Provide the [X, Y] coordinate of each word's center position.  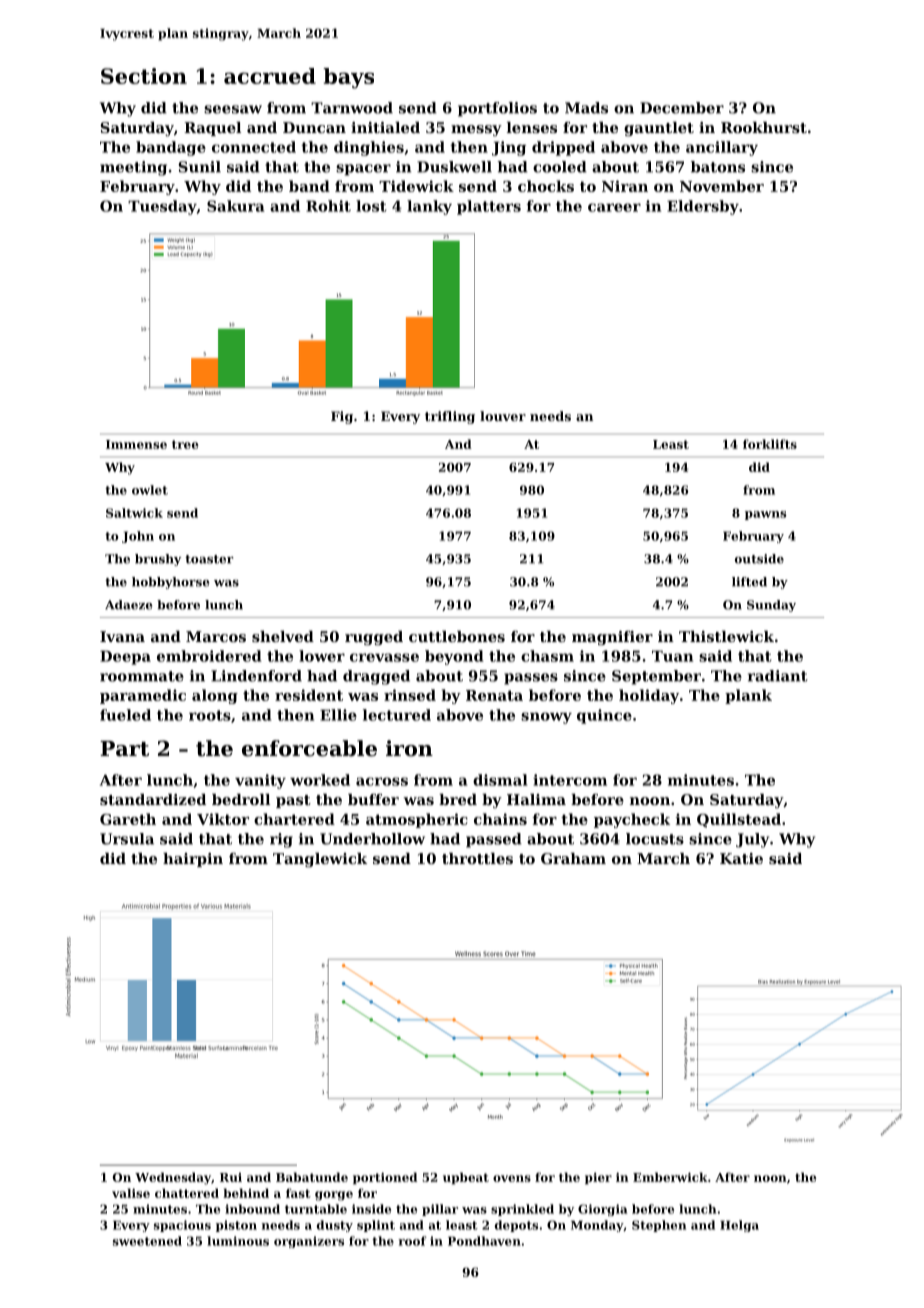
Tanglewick [320, 860]
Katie [741, 858]
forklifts [770, 444]
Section [144, 76]
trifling [450, 417]
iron [409, 748]
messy [476, 130]
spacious [182, 1226]
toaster [209, 559]
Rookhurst [764, 127]
